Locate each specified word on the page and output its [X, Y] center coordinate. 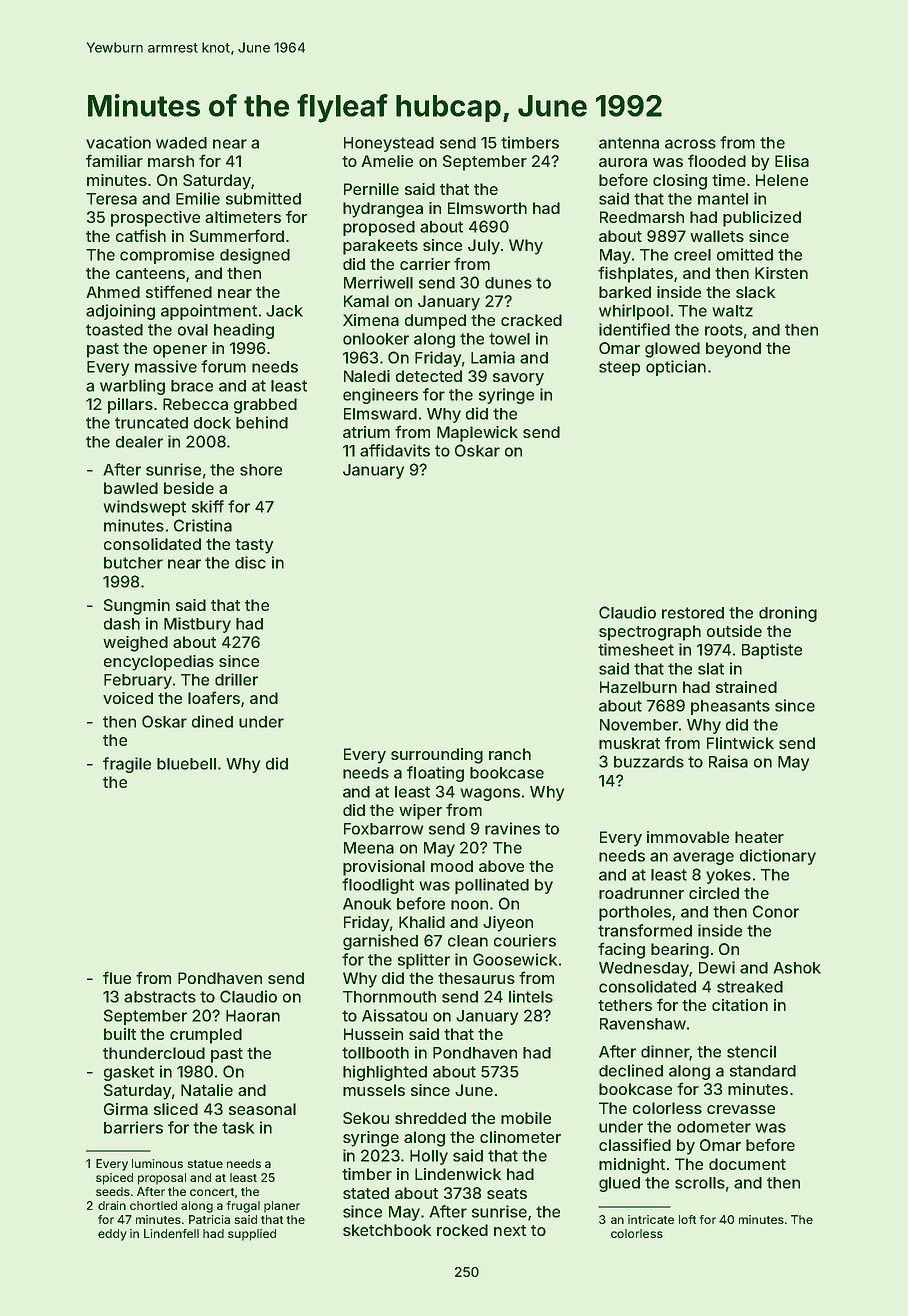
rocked [462, 1230]
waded [181, 143]
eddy [112, 1235]
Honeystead [389, 144]
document [747, 1164]
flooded [717, 160]
